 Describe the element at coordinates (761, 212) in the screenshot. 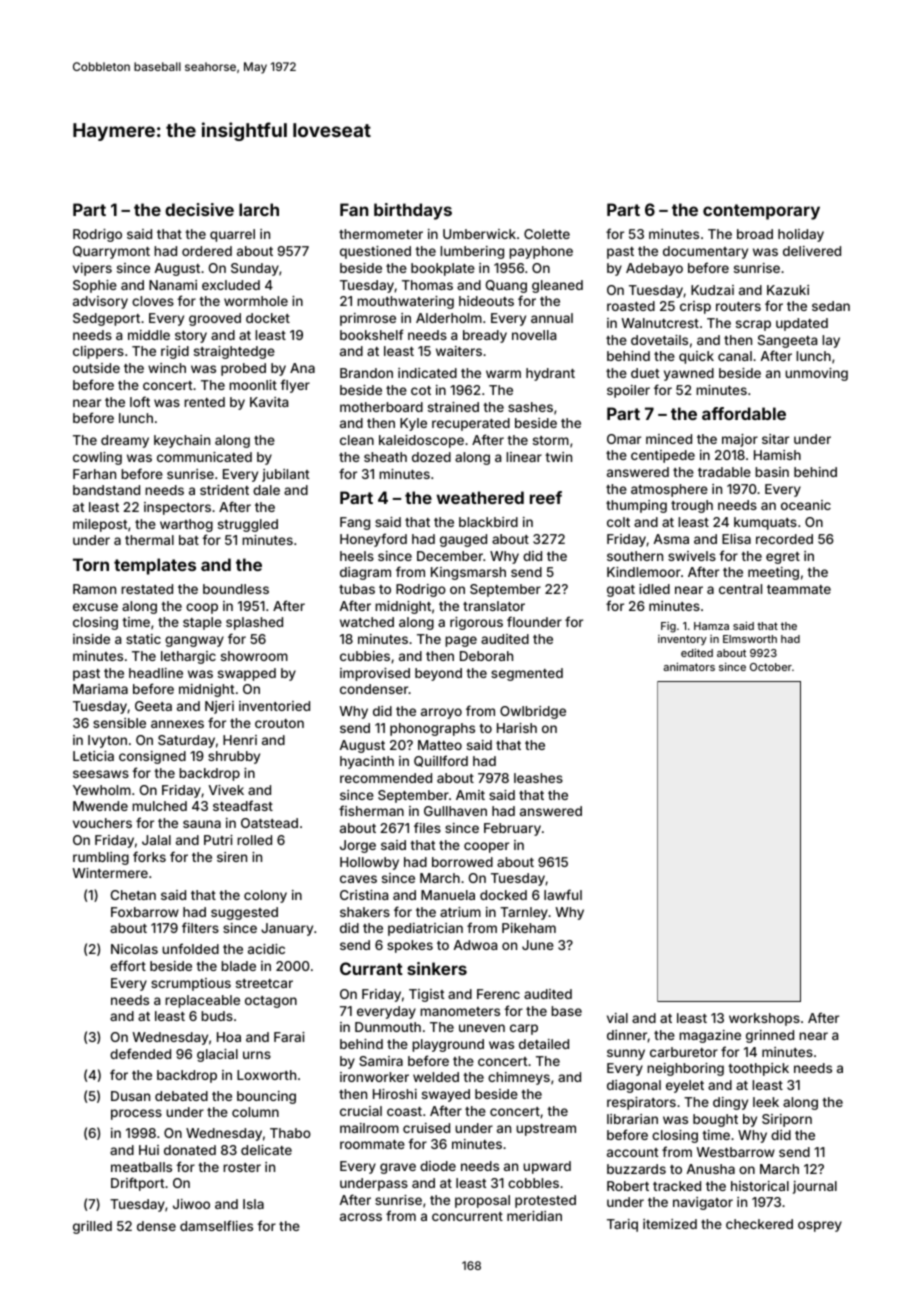

I see `contemporary` at that location.
